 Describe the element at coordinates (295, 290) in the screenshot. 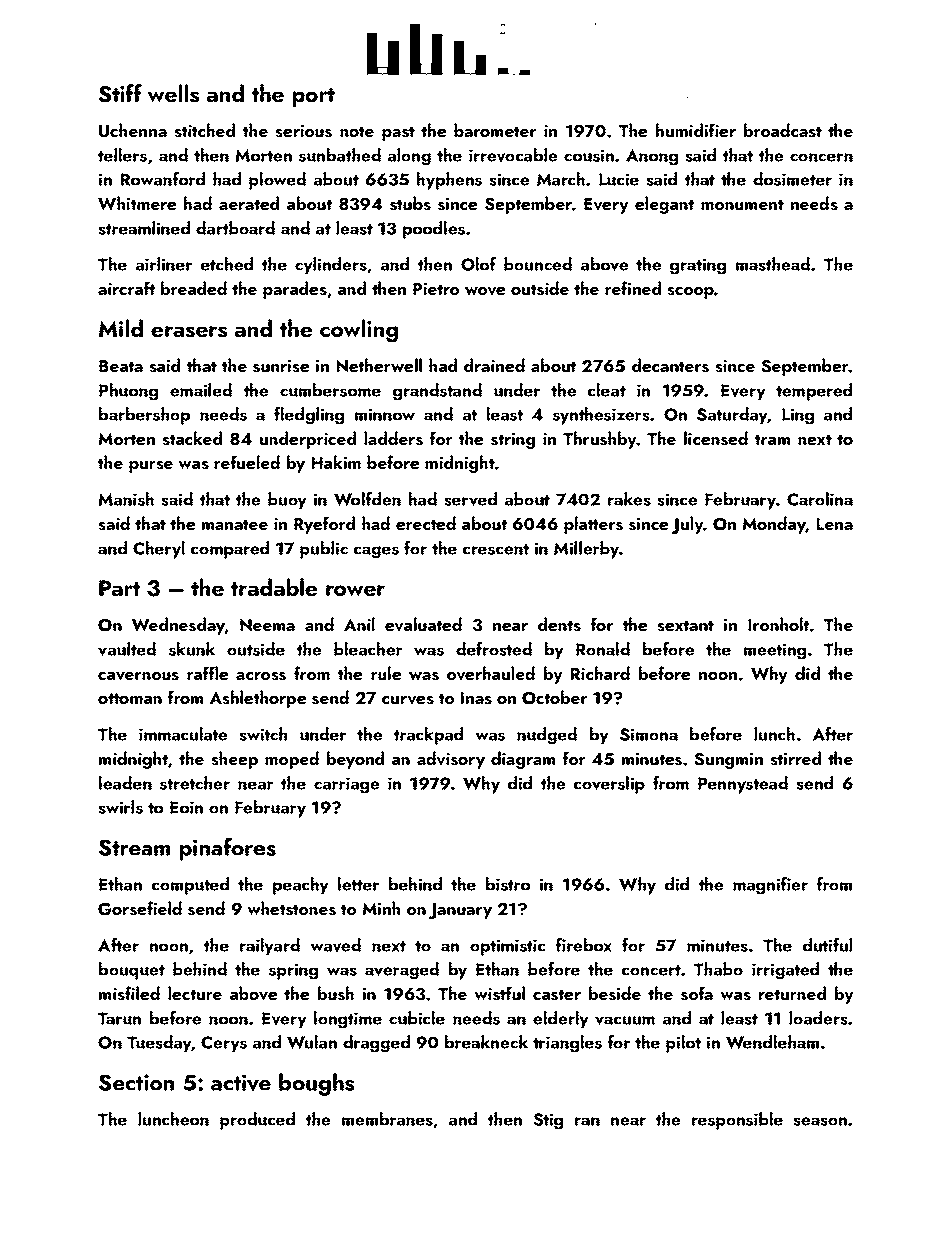

I see `parades` at that location.
